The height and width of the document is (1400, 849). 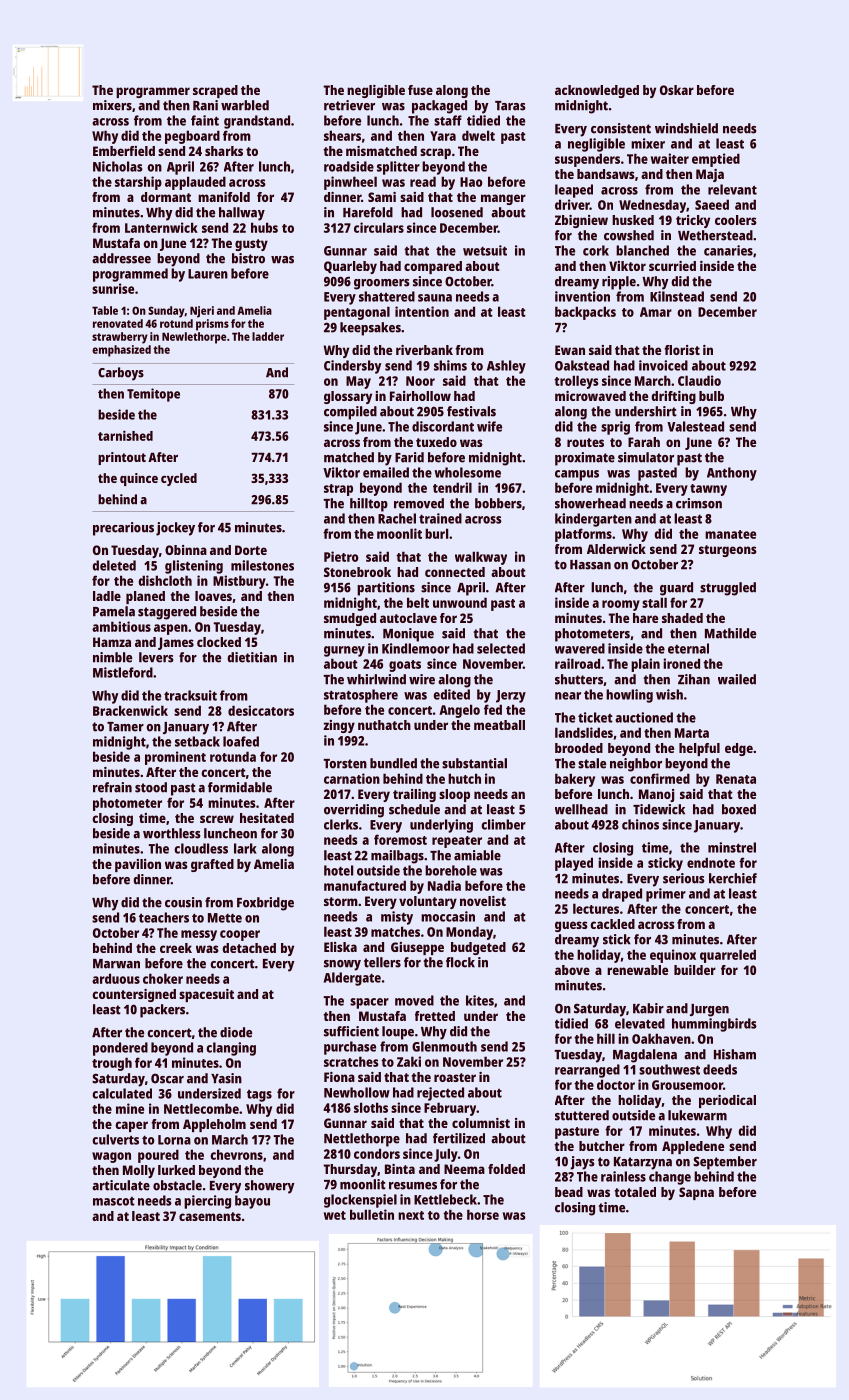 What do you see at coordinates (262, 565) in the document?
I see `milestones` at bounding box center [262, 565].
